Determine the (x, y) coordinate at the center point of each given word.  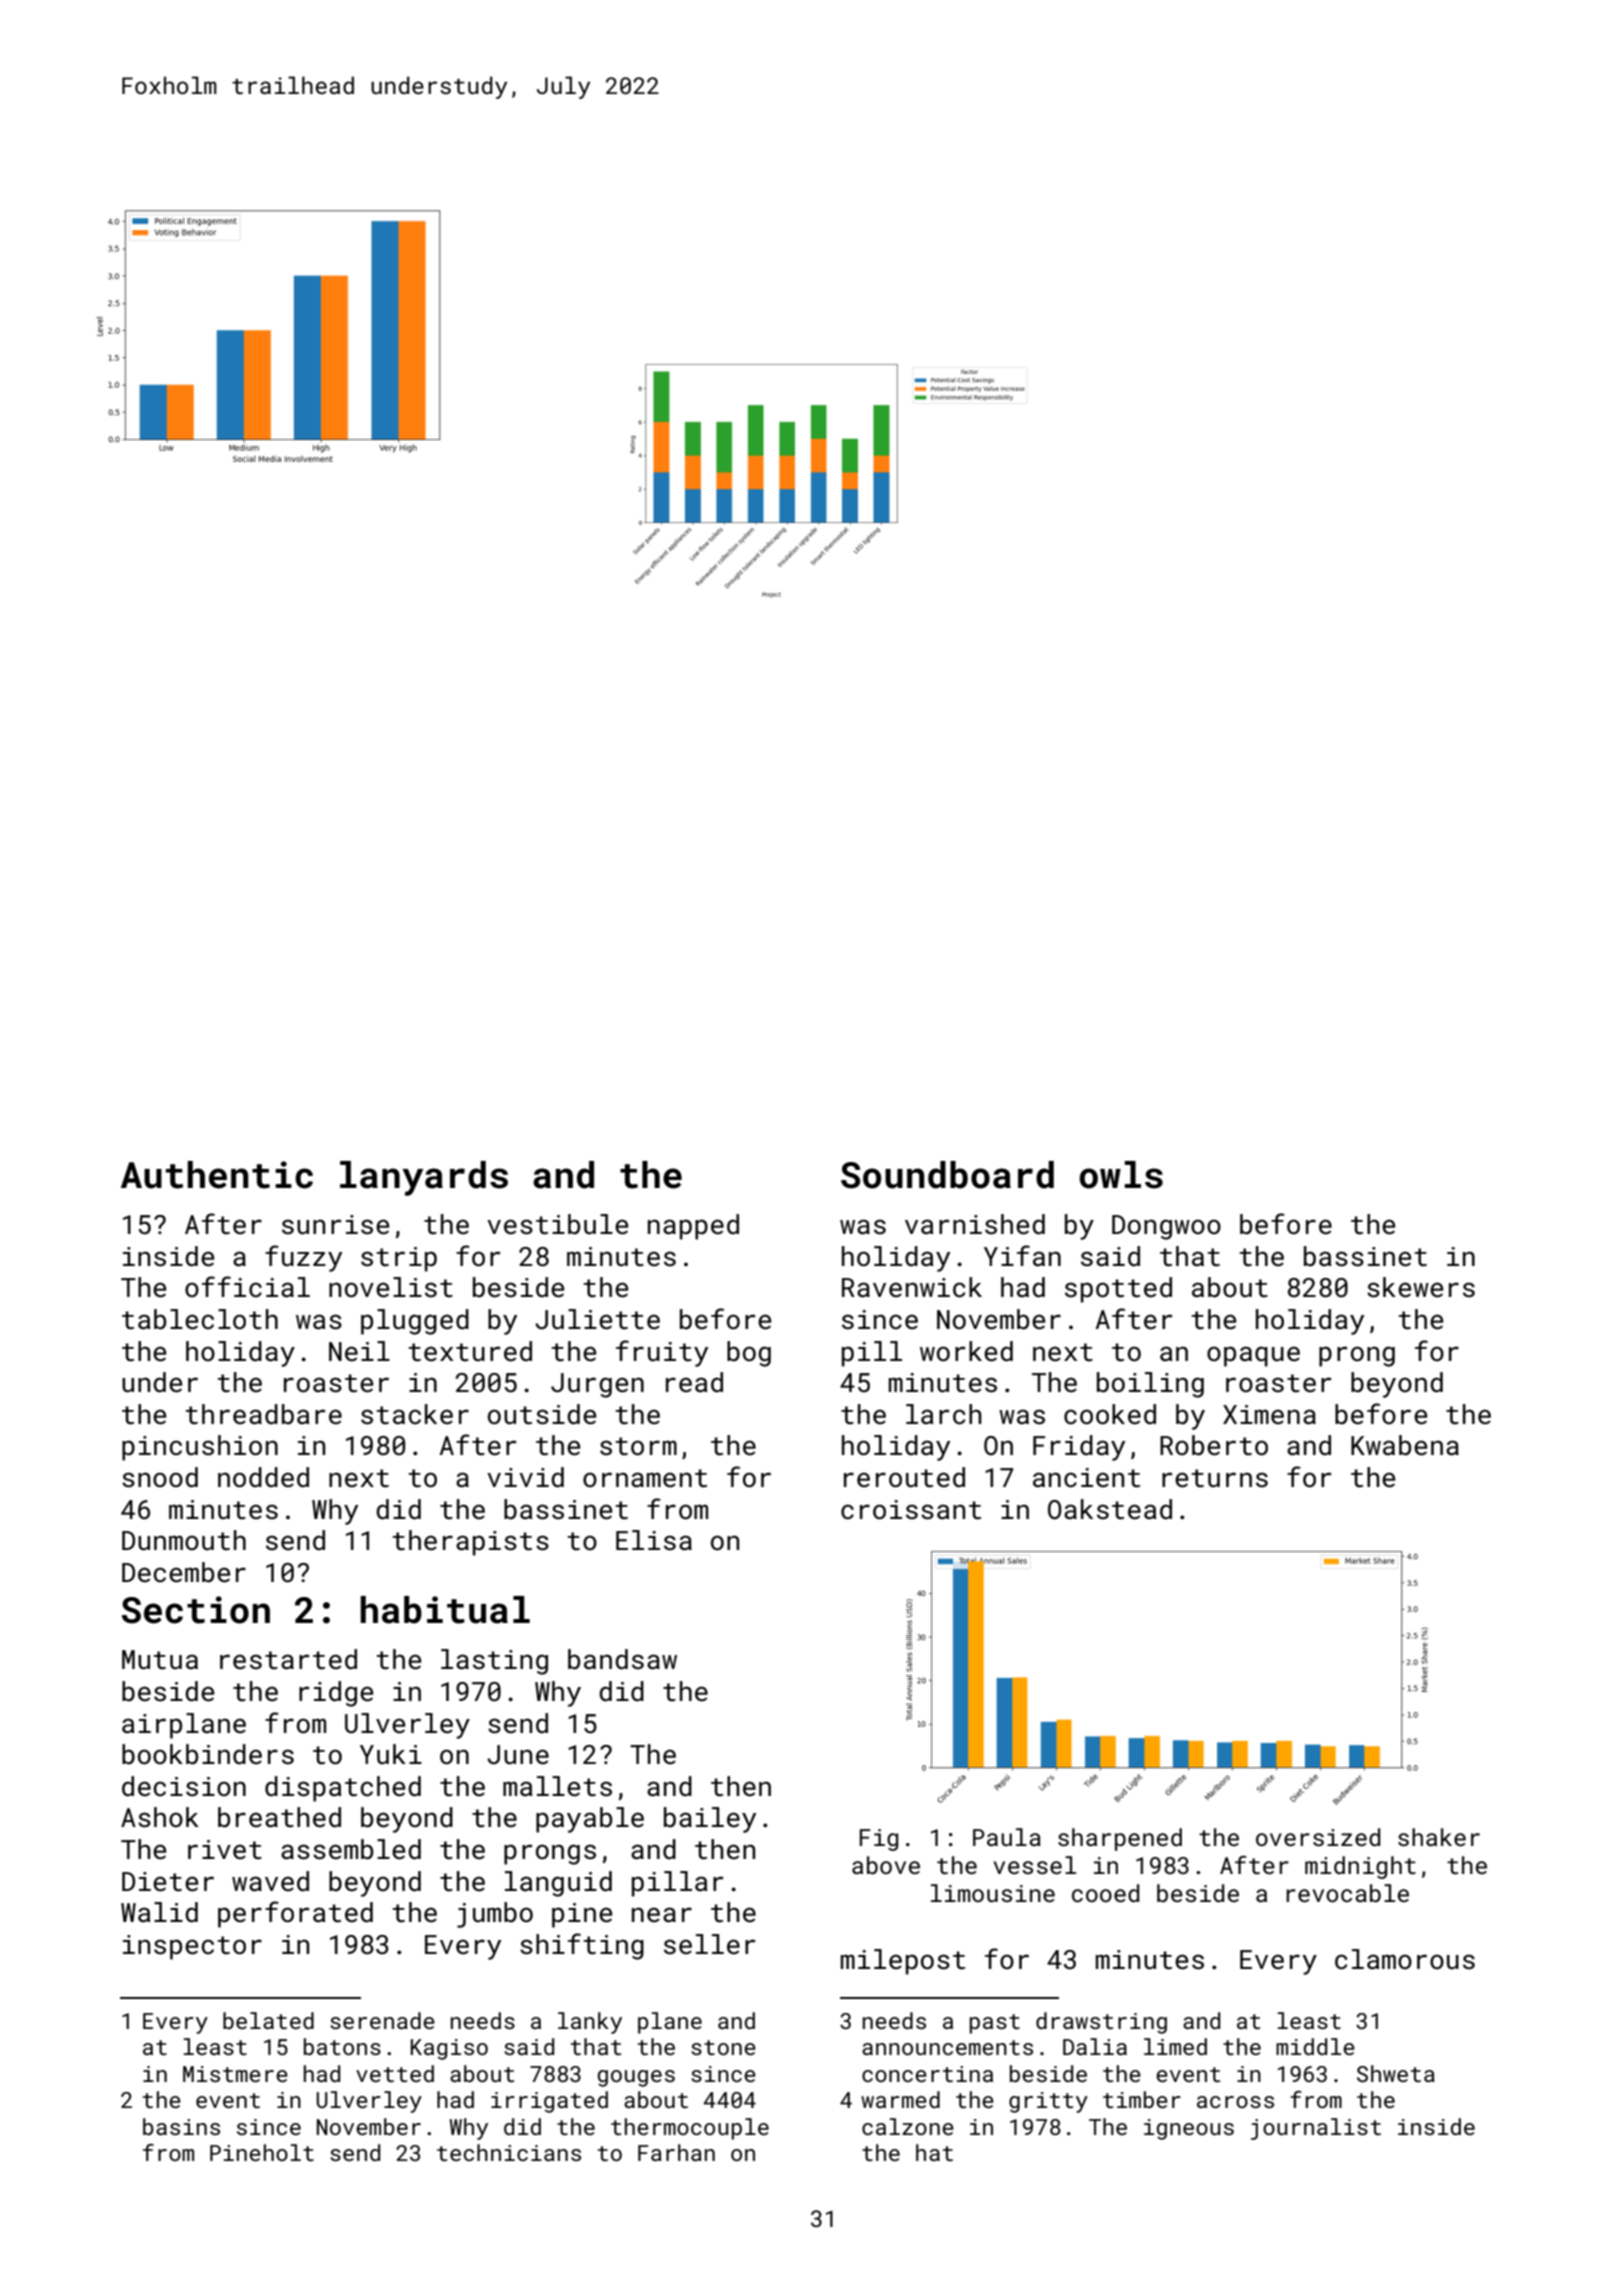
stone (723, 2047)
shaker (1439, 1837)
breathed (279, 1817)
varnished (975, 1224)
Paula (1007, 1837)
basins (181, 2126)
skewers (1421, 1287)
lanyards (424, 1178)
